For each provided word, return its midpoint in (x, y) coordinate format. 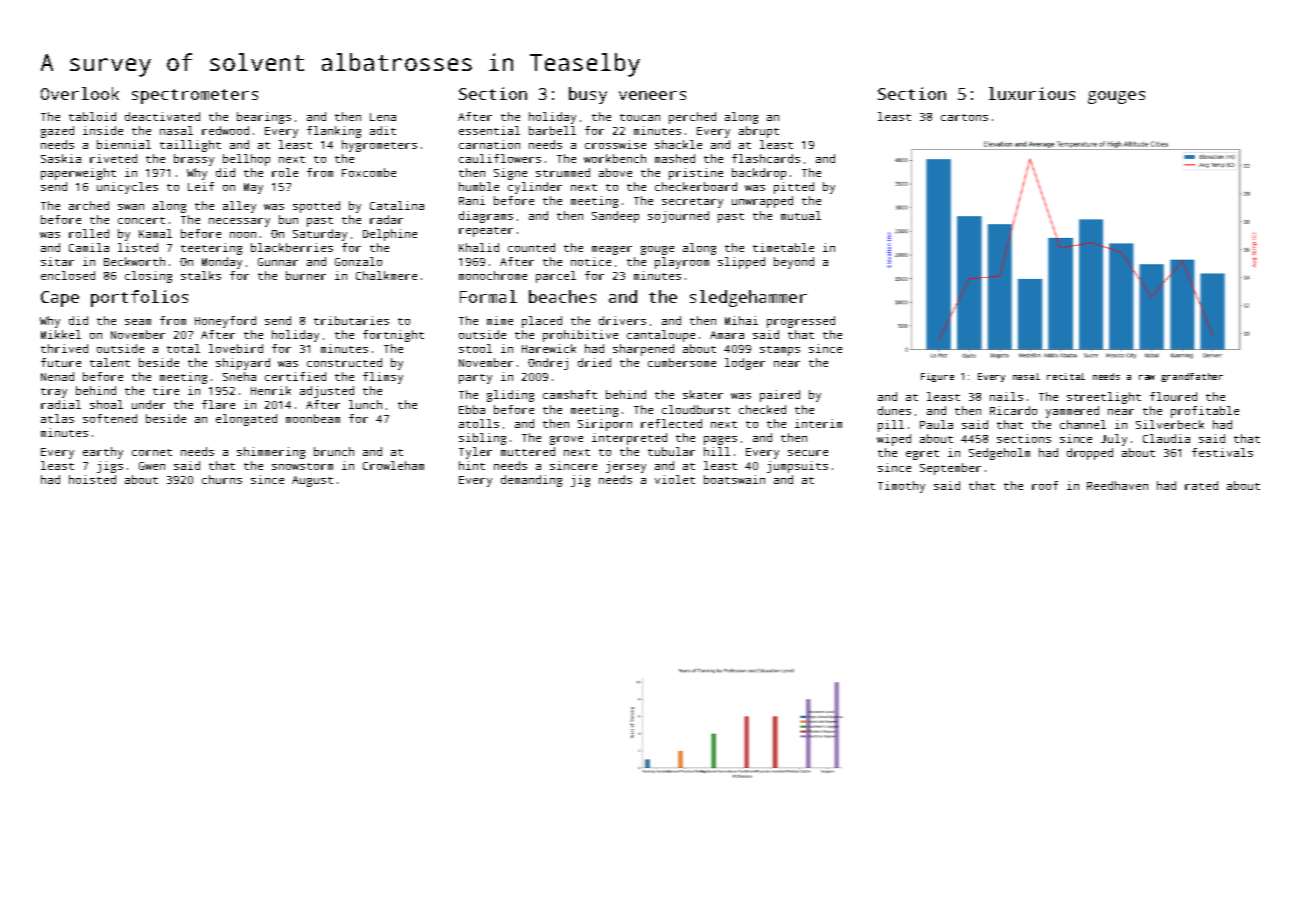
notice (591, 261)
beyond (794, 263)
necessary (239, 222)
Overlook (80, 93)
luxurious (1032, 93)
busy (588, 95)
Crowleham (393, 465)
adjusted (327, 392)
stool (475, 348)
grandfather (1192, 377)
